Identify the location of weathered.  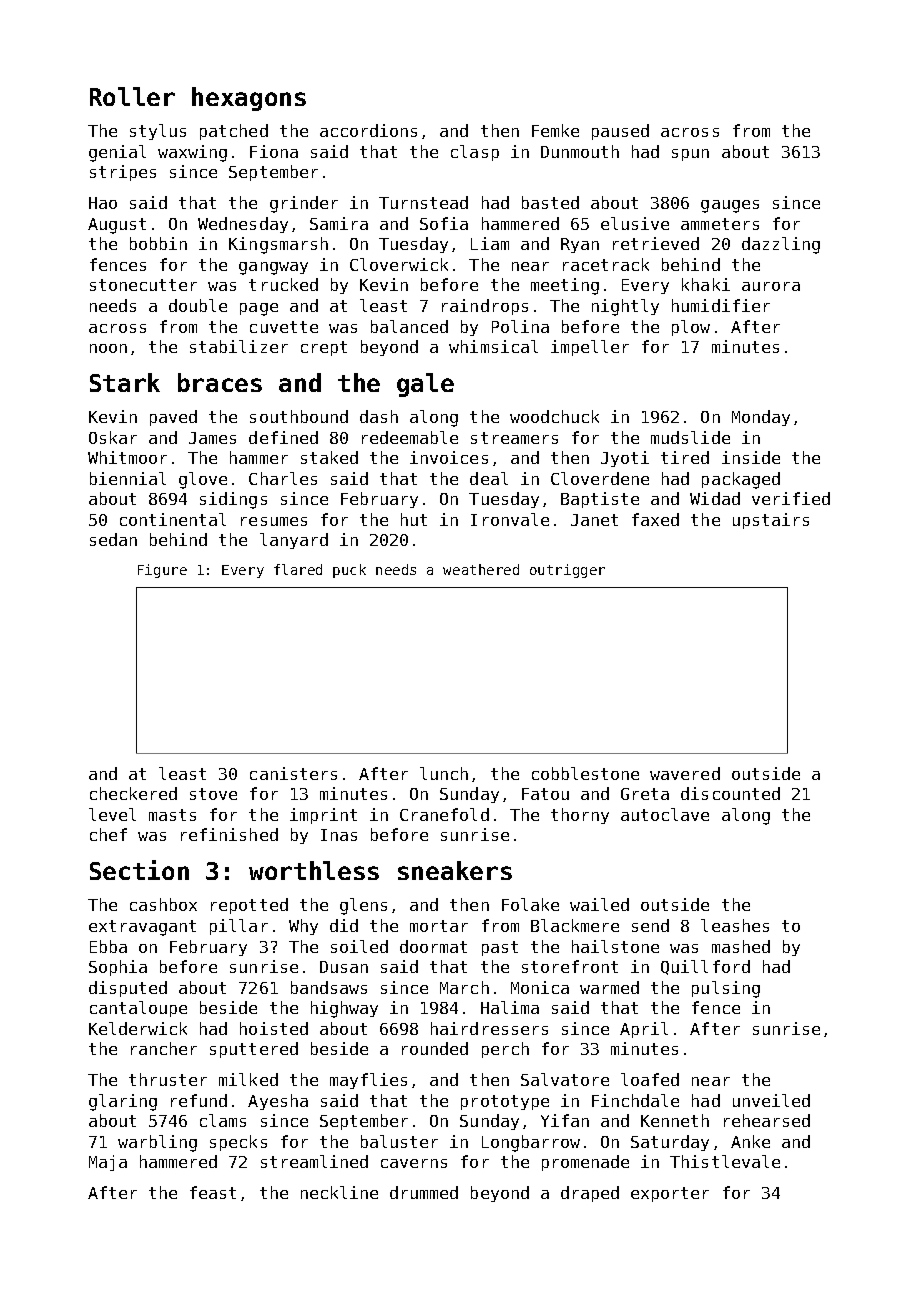
(481, 569).
